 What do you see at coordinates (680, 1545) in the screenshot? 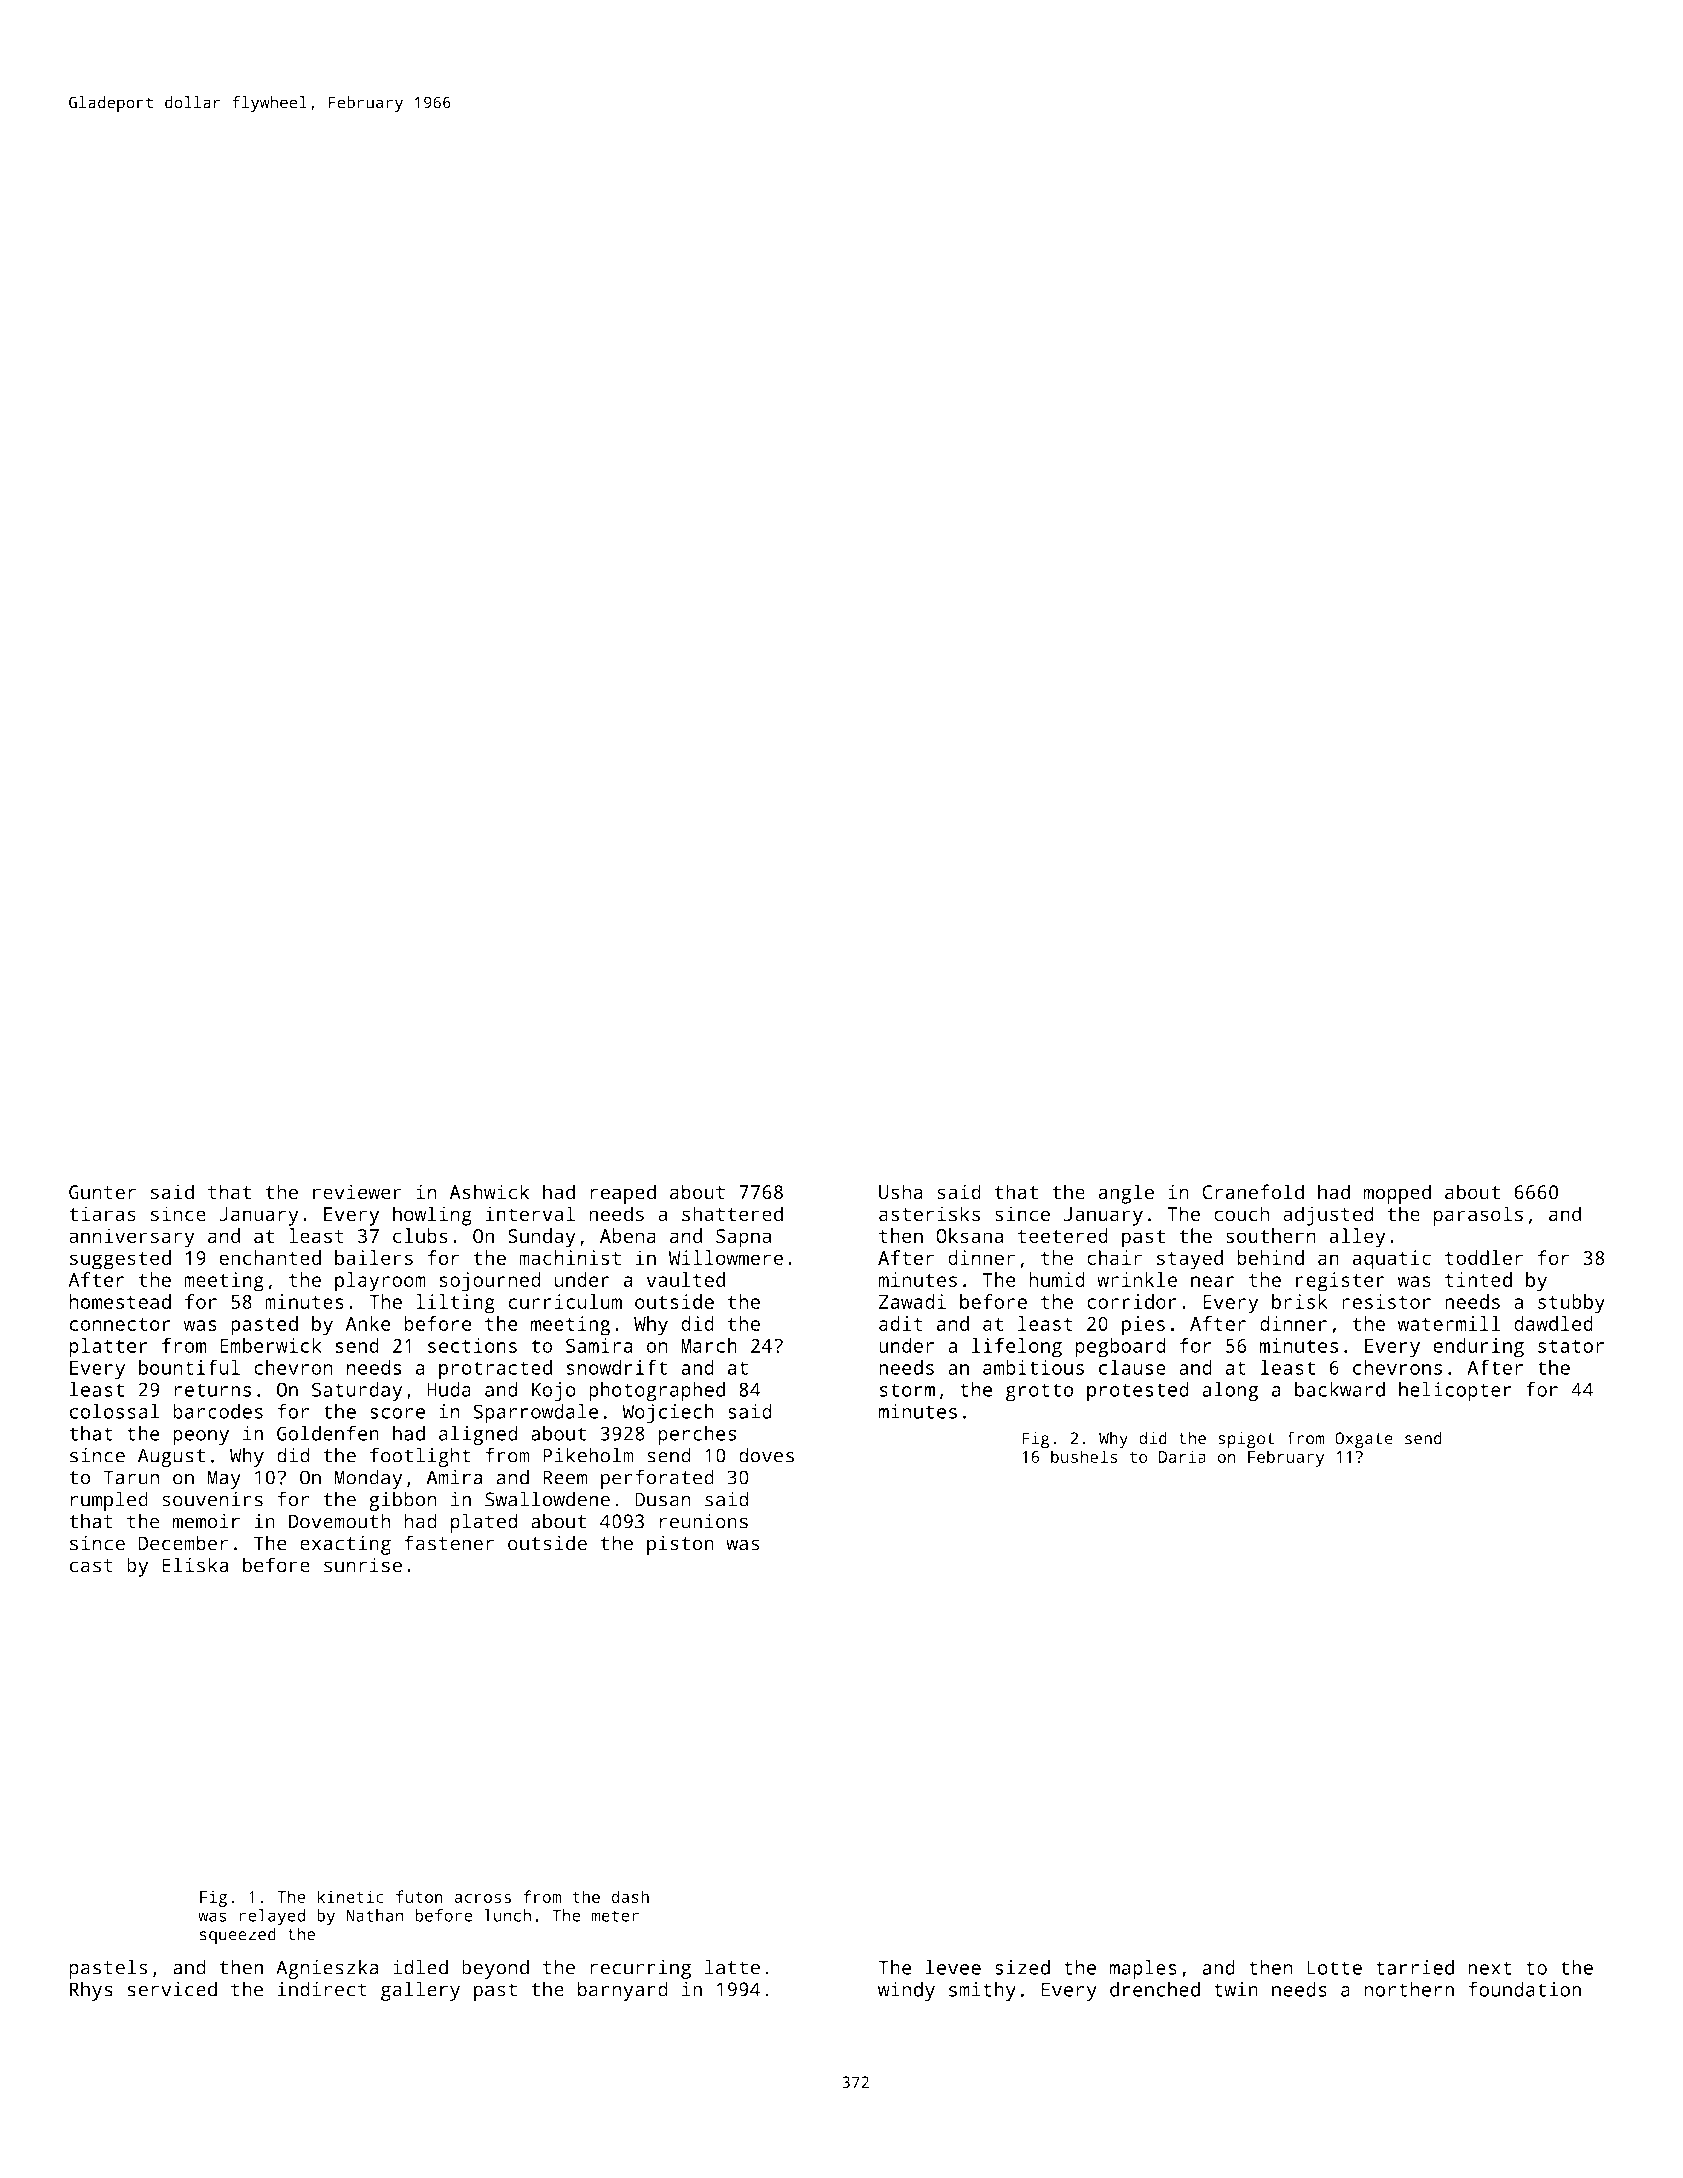
I see `piston` at bounding box center [680, 1545].
